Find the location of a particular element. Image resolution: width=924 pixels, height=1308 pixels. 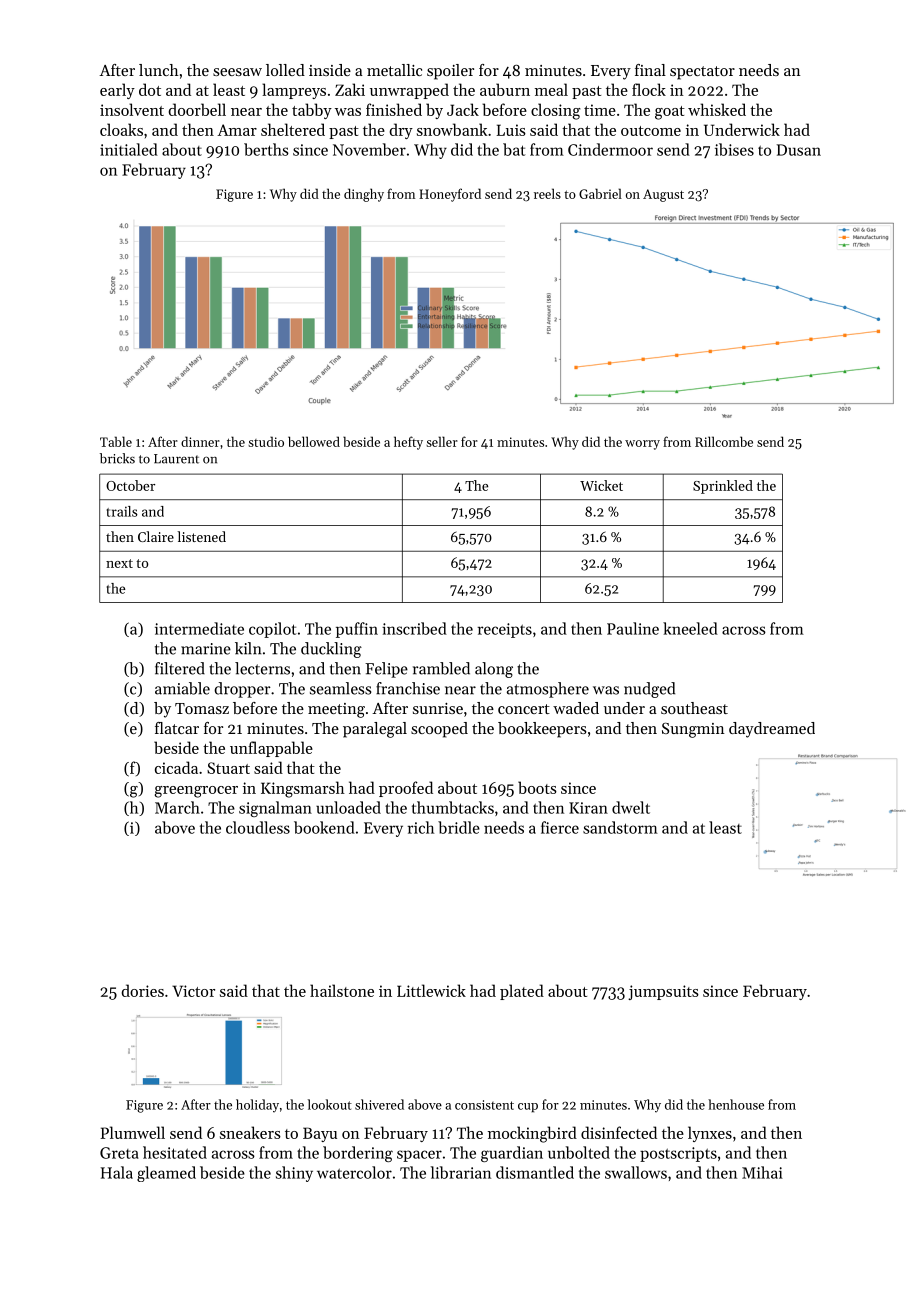

librarian is located at coordinates (461, 1172).
